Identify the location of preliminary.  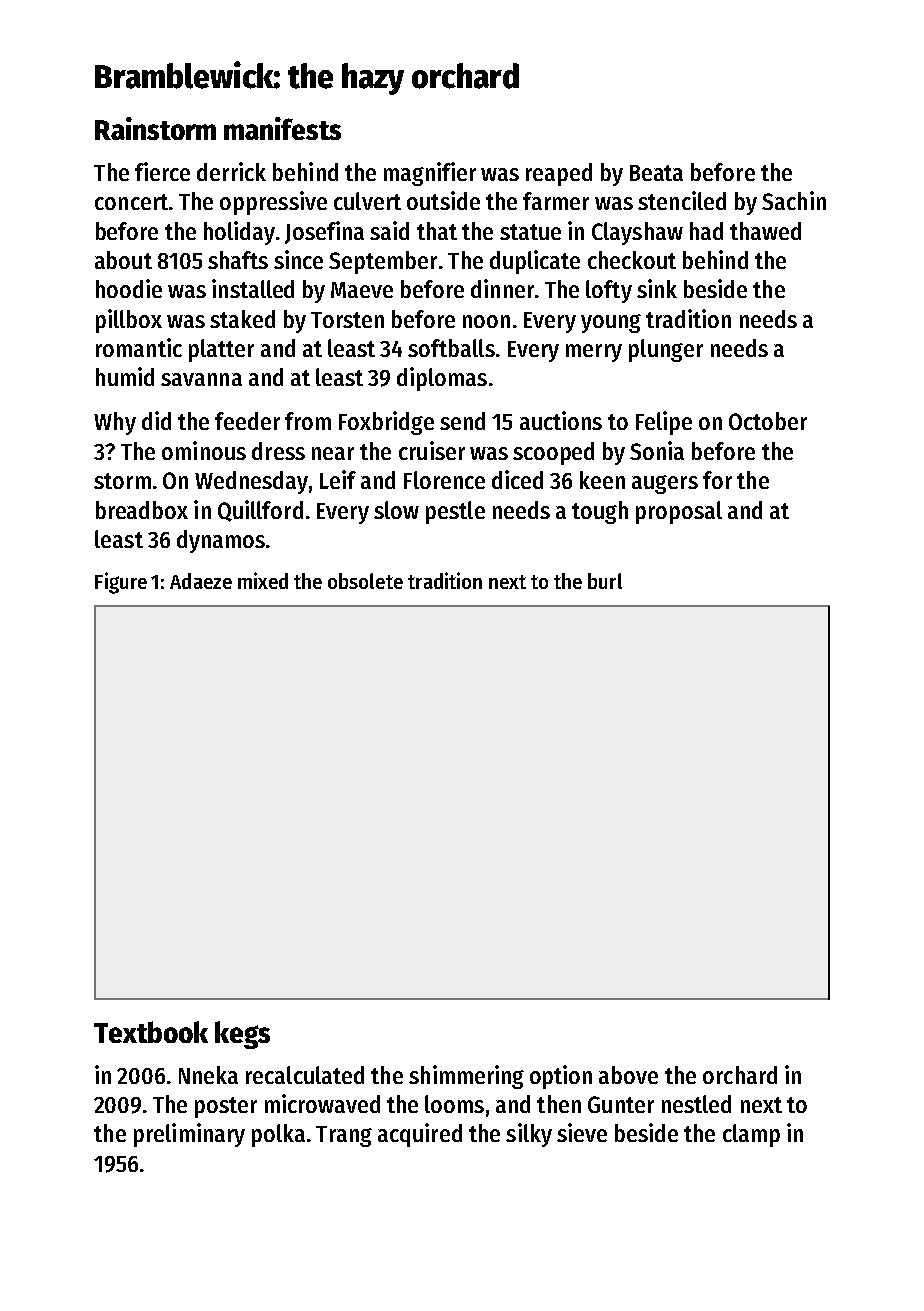
(189, 1135).
